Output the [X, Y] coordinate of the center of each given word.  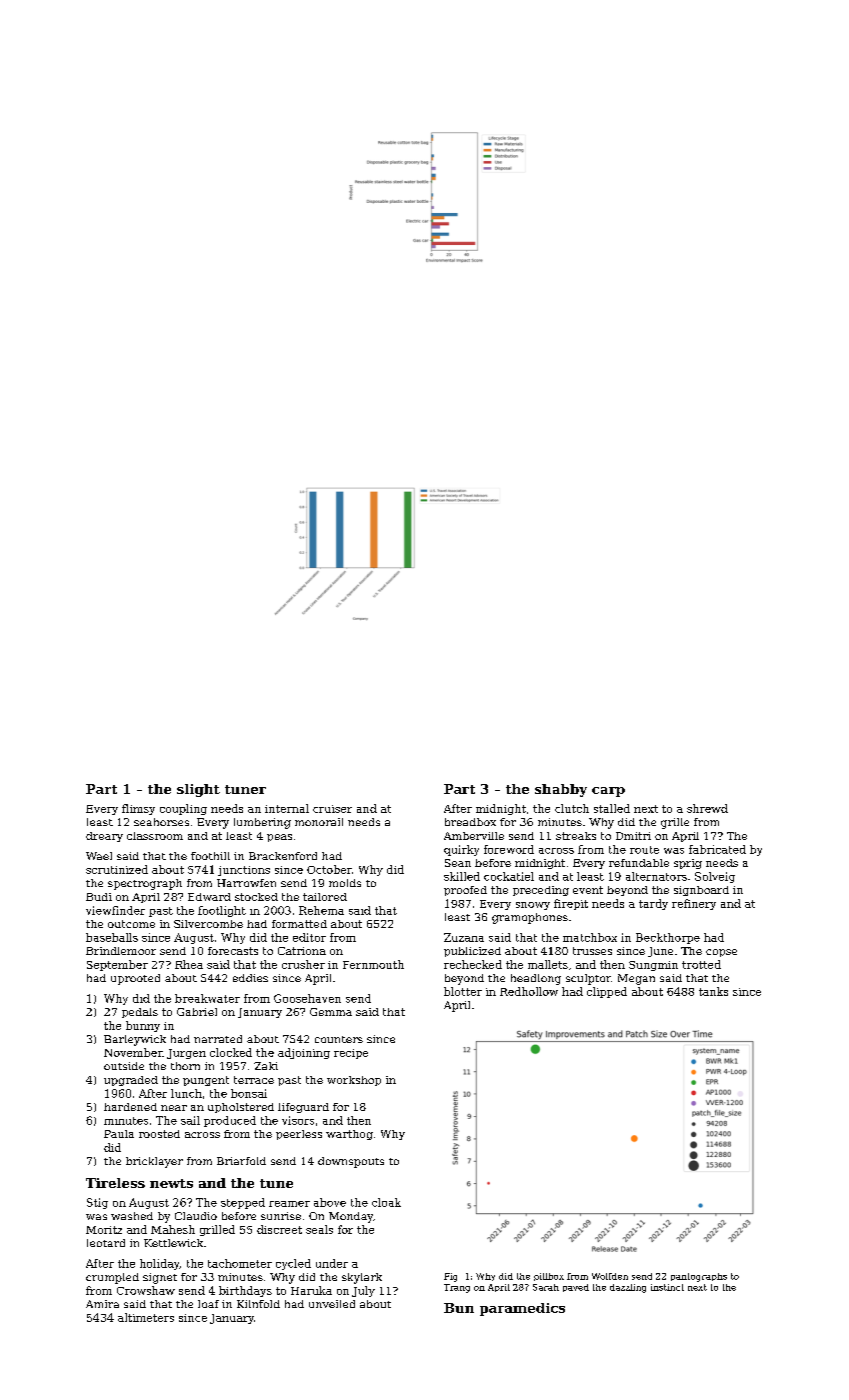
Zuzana [464, 937]
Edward [209, 897]
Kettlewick [173, 1243]
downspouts [351, 1162]
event [588, 890]
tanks [713, 991]
